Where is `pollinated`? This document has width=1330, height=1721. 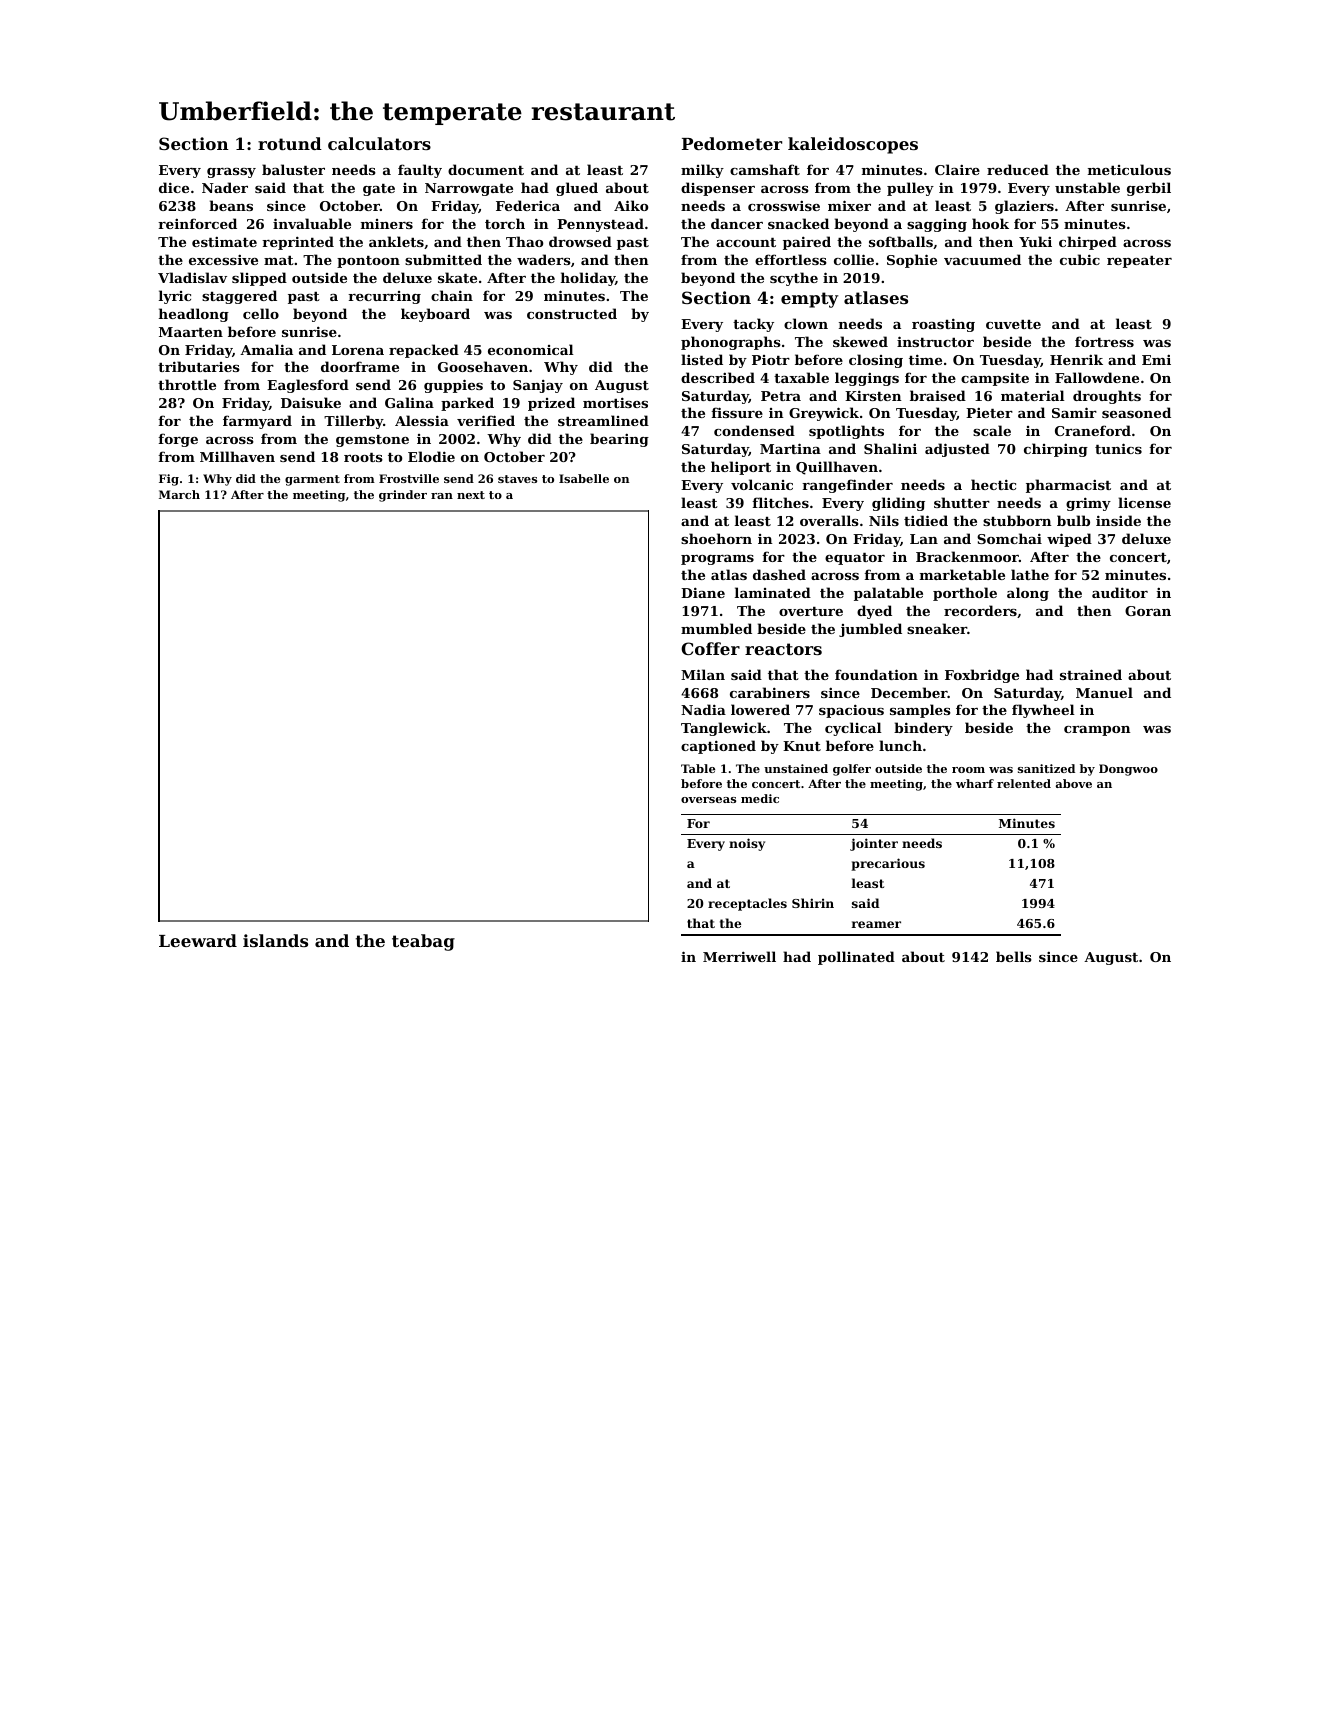
pollinated is located at coordinates (856, 958).
